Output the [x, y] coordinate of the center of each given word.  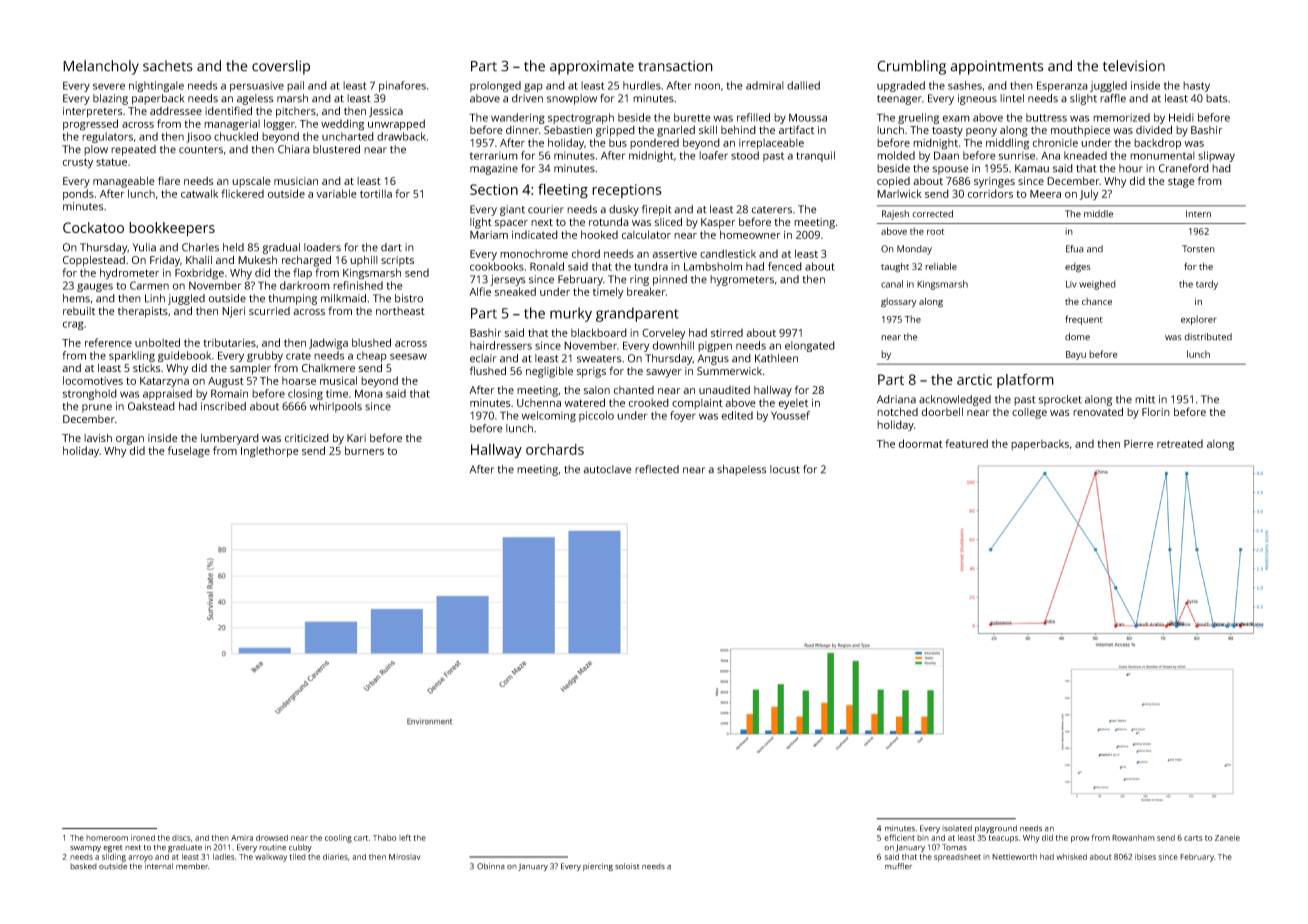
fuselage [189, 452]
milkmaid [343, 298]
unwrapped [396, 124]
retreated [1180, 443]
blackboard [599, 332]
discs [181, 838]
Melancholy [101, 67]
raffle [1113, 98]
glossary [899, 303]
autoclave [607, 469]
